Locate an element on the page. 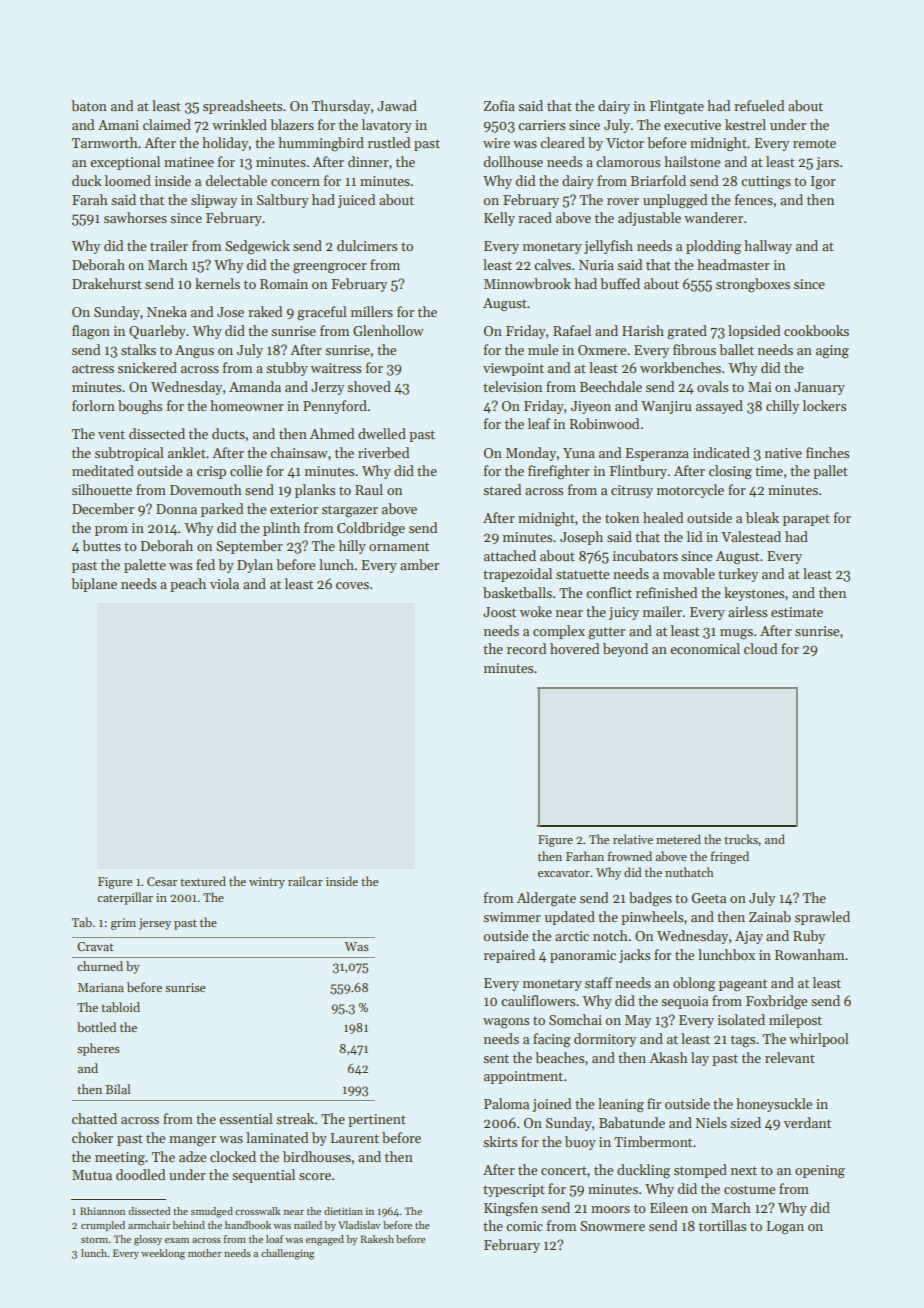 This image has width=924, height=1308. Snowmere is located at coordinates (612, 1226).
